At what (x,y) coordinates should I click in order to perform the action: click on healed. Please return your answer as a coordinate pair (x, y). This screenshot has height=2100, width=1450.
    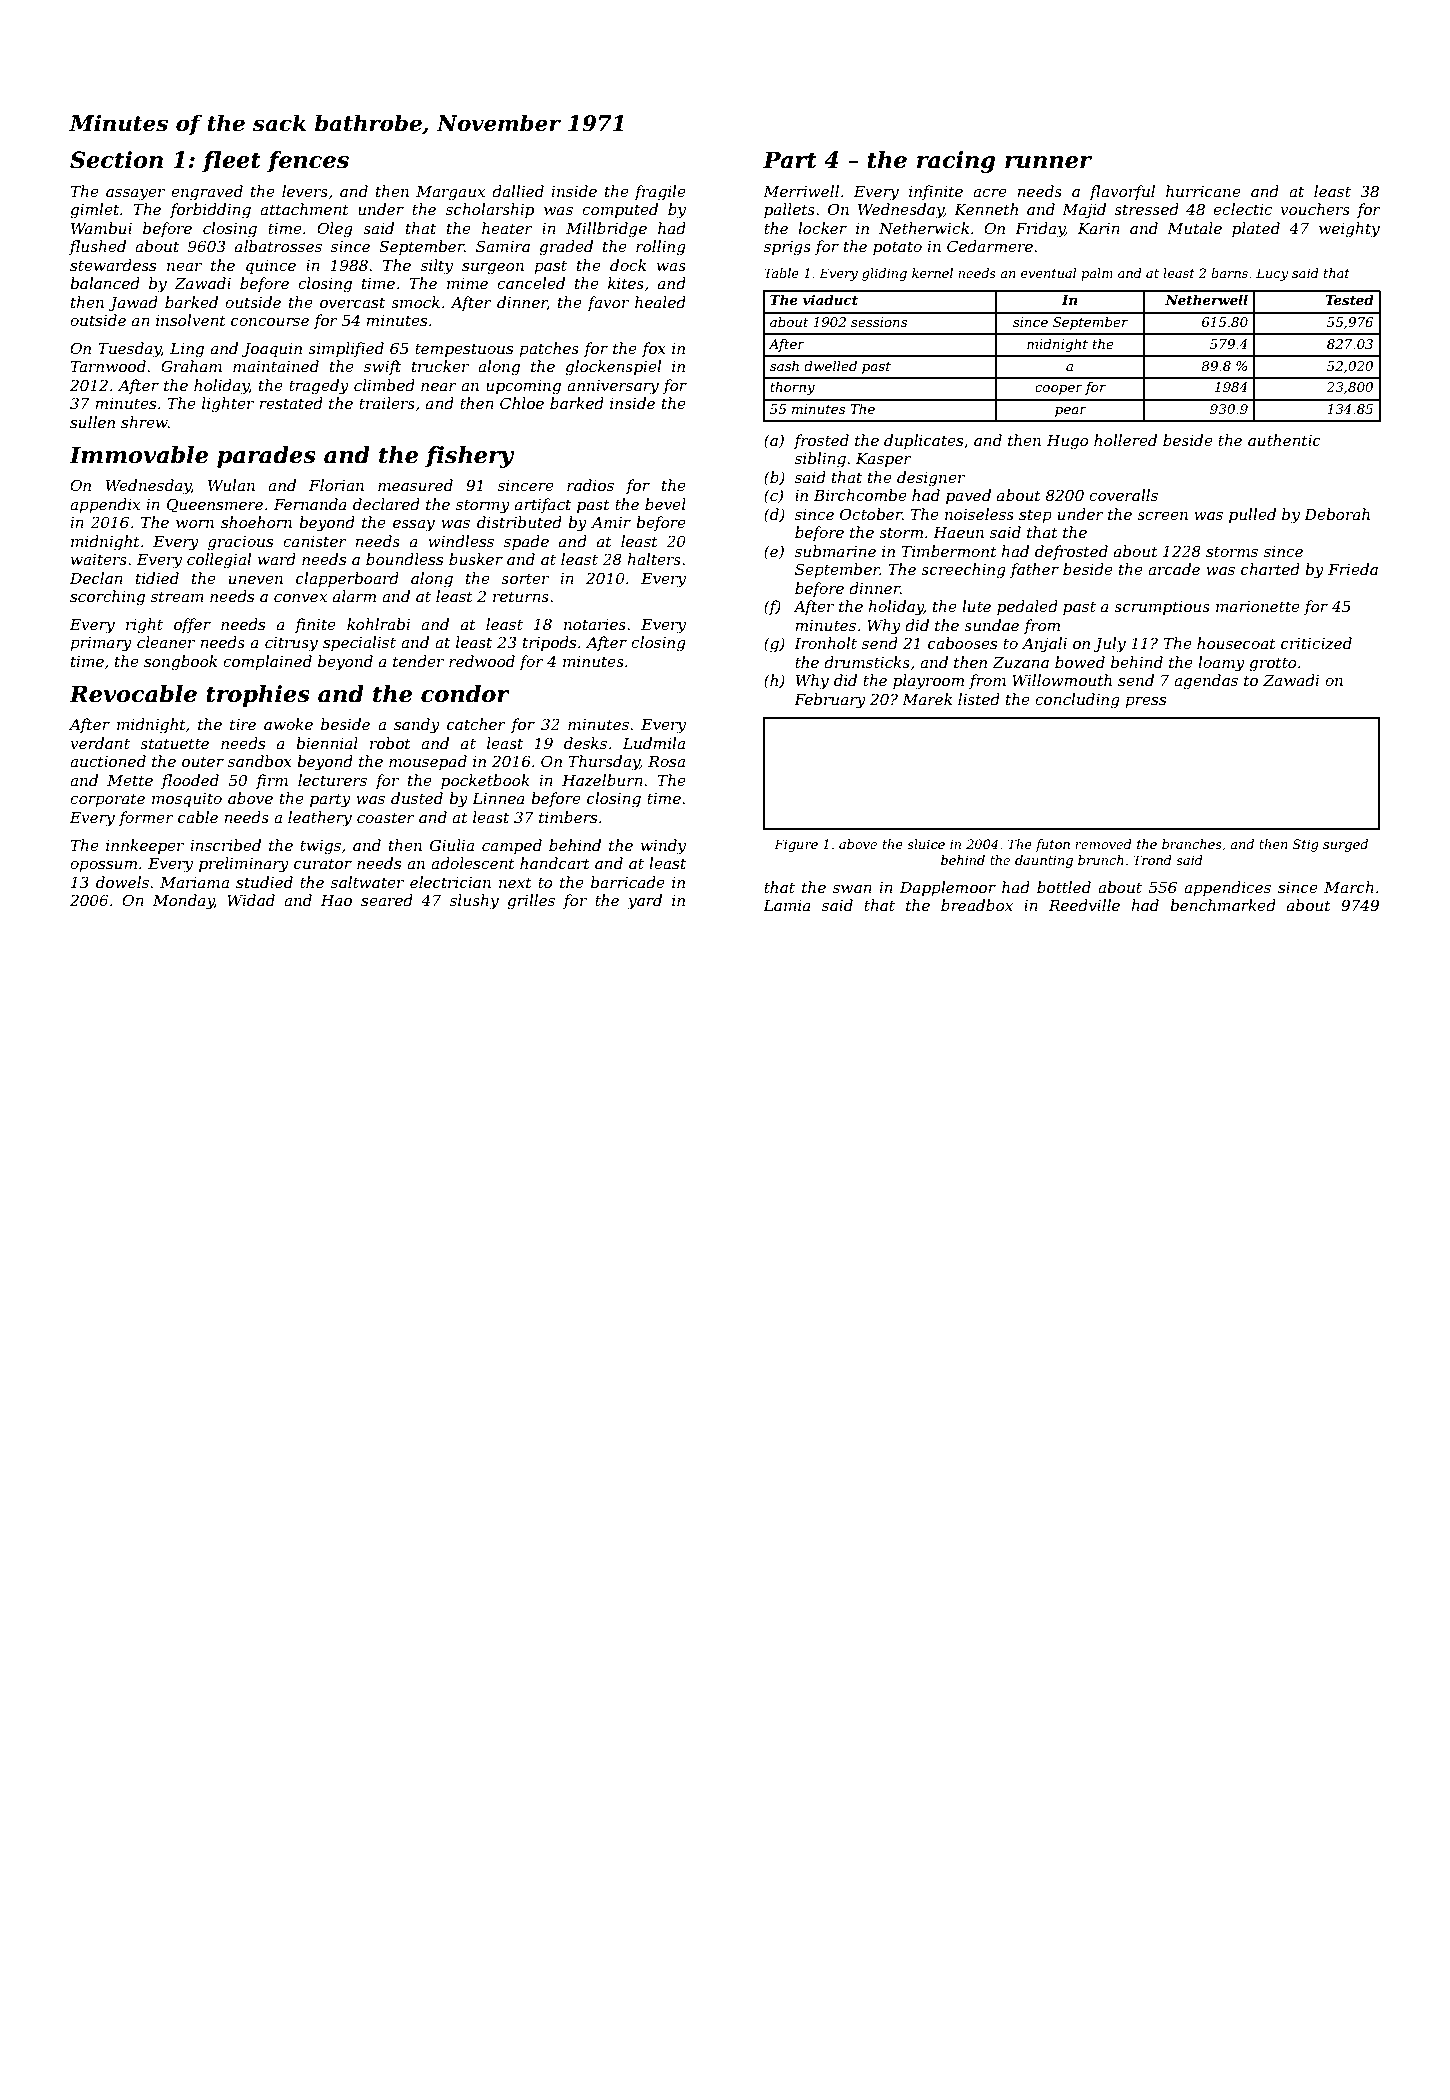
    Looking at the image, I should click on (660, 302).
